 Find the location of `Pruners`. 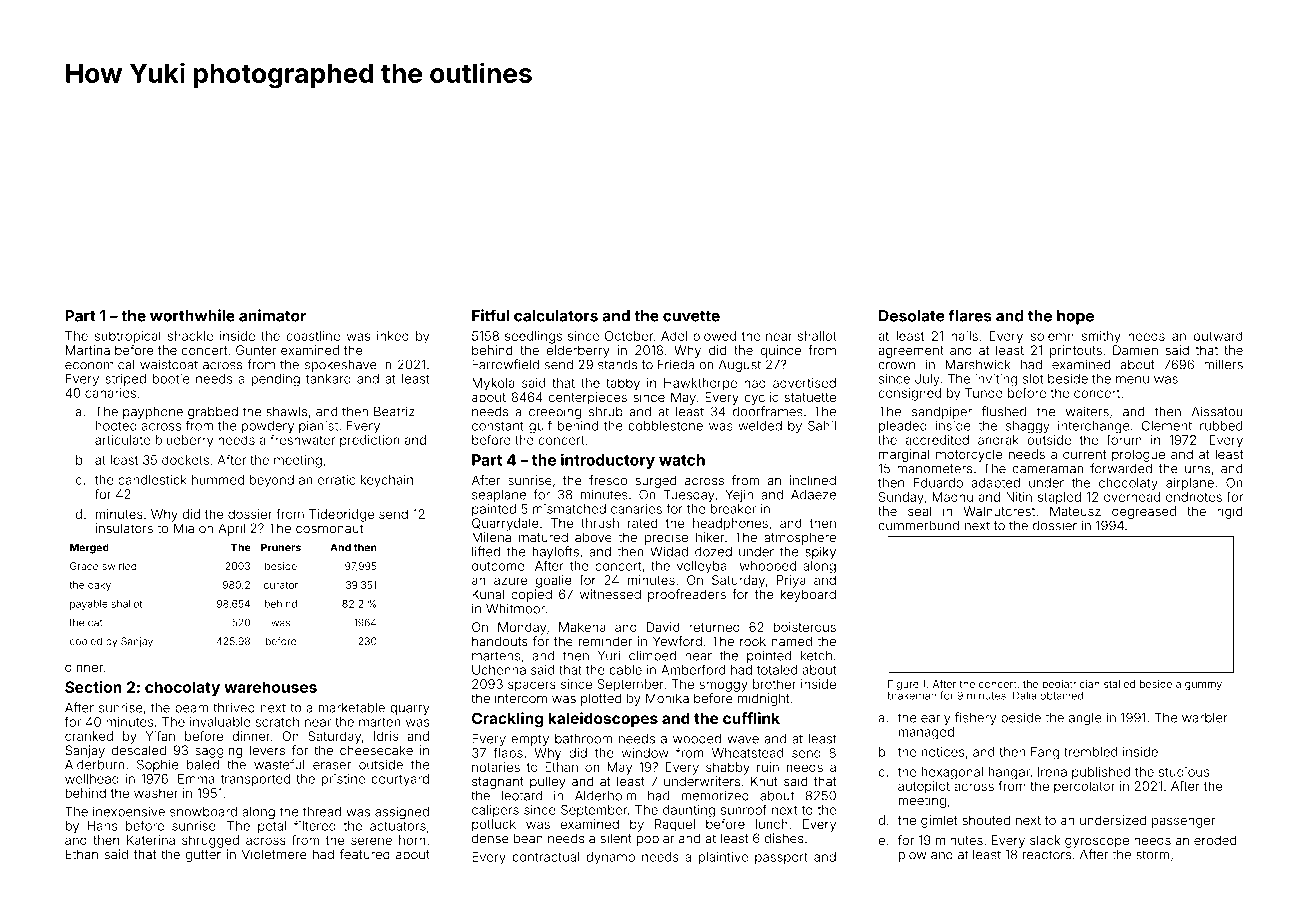

Pruners is located at coordinates (281, 547).
